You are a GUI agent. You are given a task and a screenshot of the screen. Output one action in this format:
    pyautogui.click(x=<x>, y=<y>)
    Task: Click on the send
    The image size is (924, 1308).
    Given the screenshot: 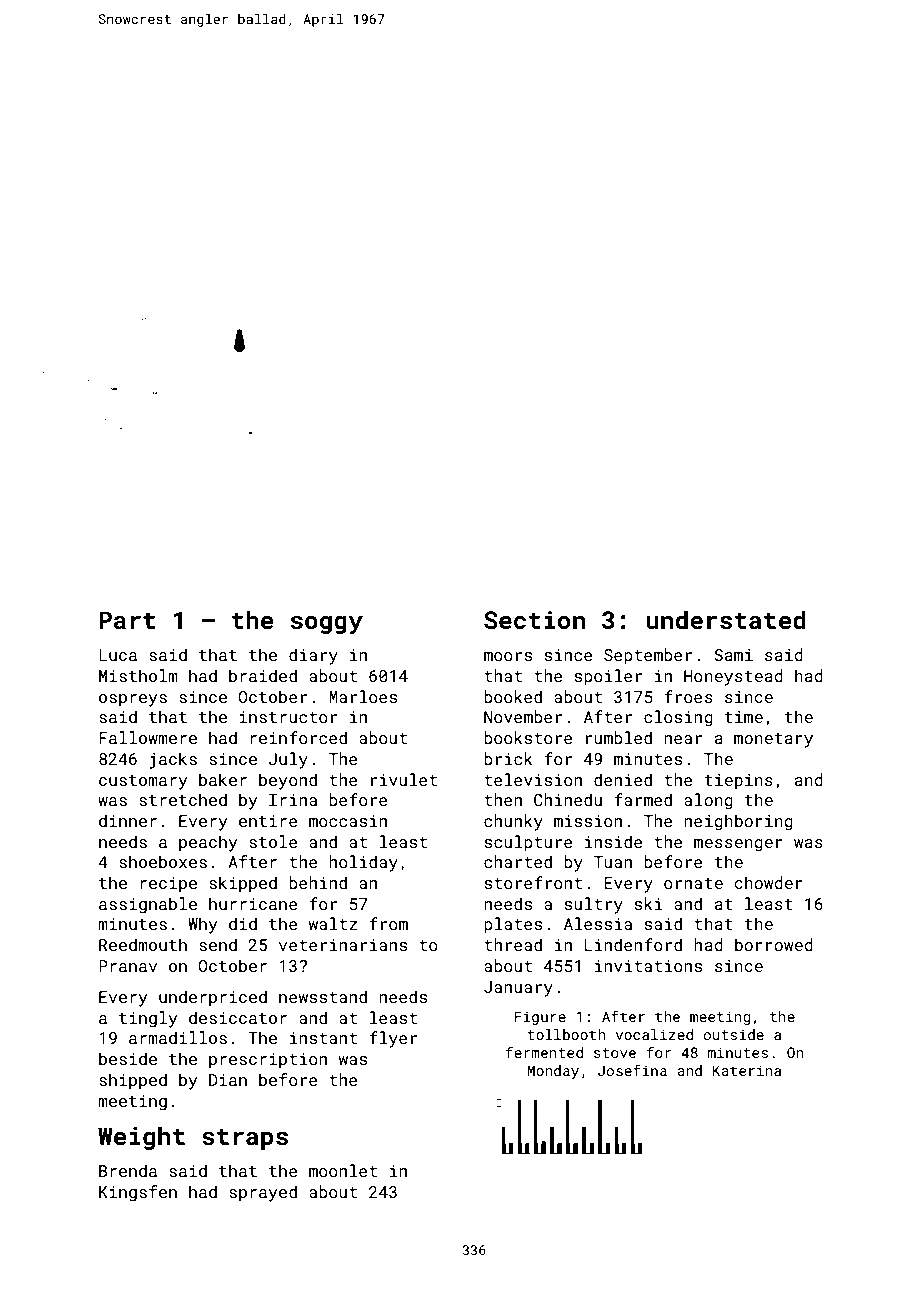 What is the action you would take?
    pyautogui.click(x=218, y=944)
